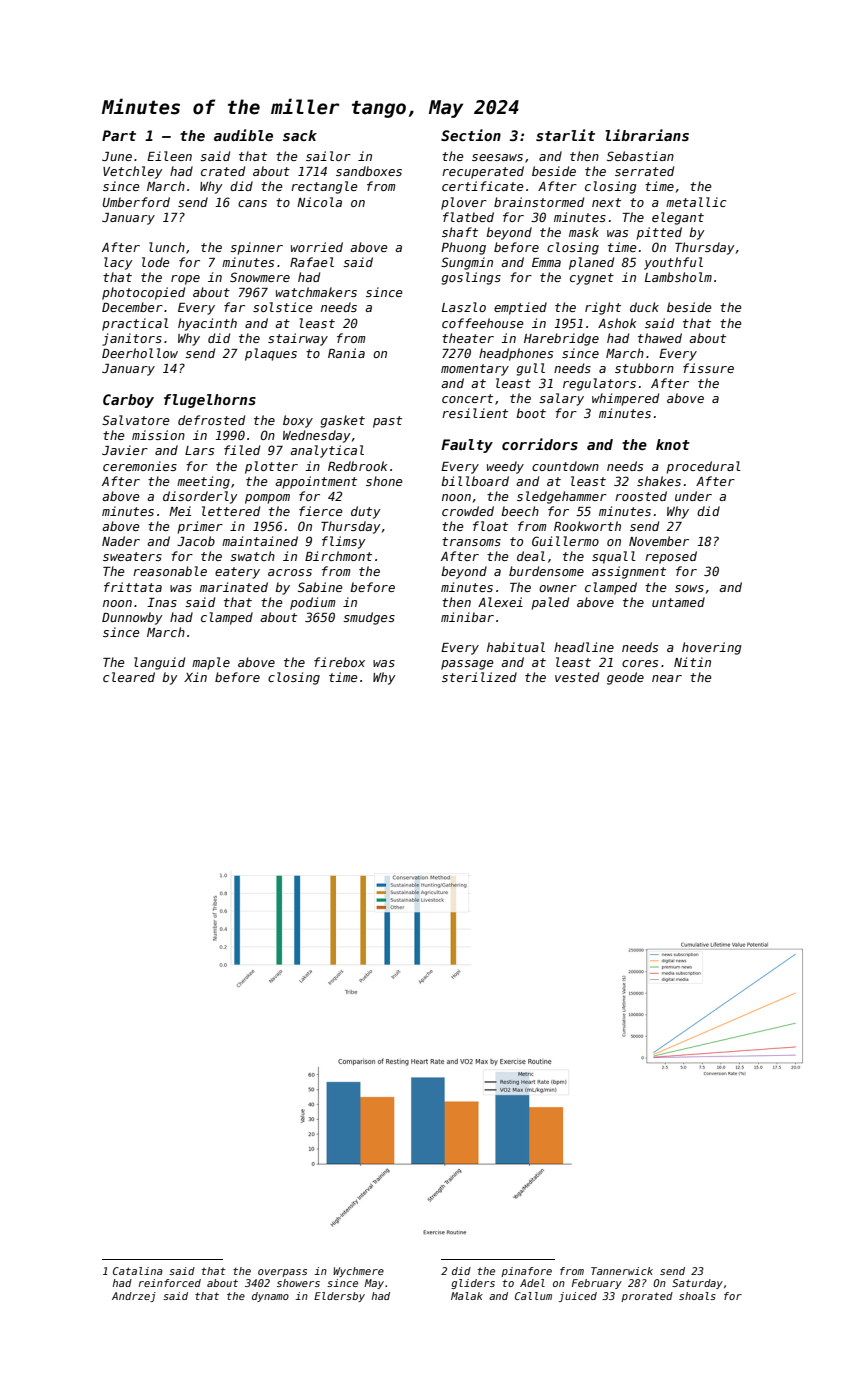 The height and width of the screenshot is (1400, 849). I want to click on overpass, so click(282, 1273).
